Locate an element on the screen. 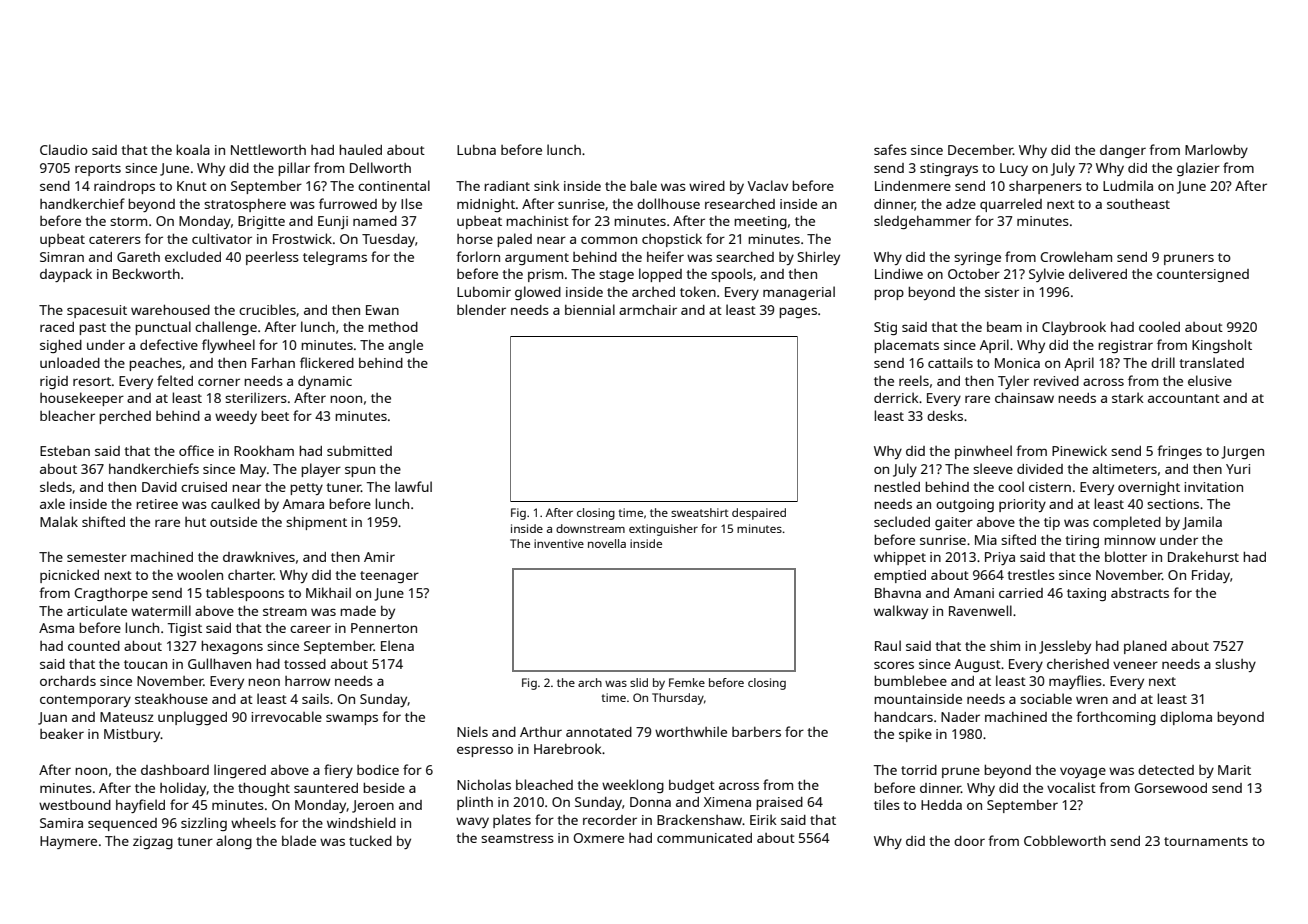 This screenshot has height=924, width=1308. communicated is located at coordinates (704, 838).
